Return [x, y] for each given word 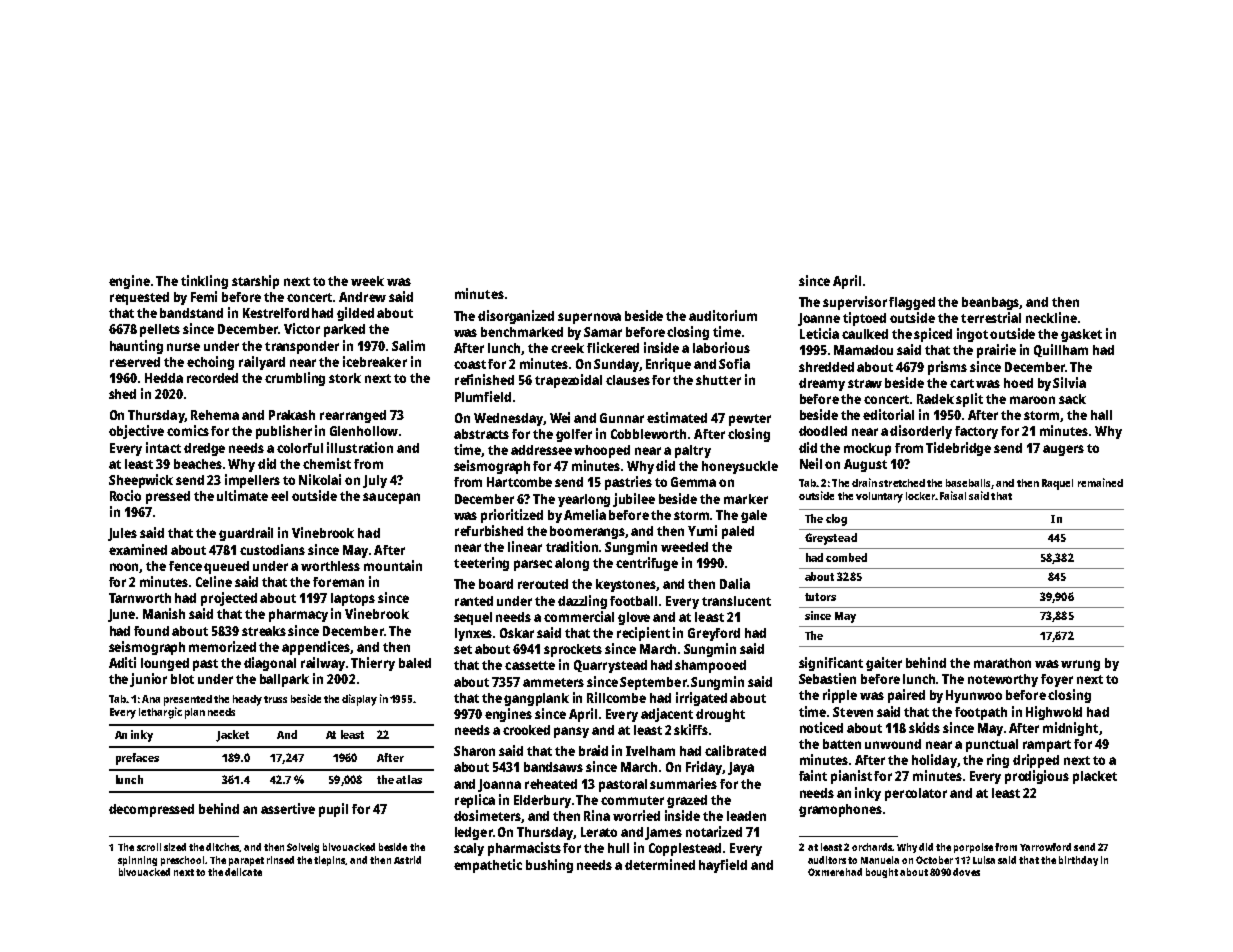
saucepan [391, 498]
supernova [589, 318]
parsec [533, 565]
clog [836, 520]
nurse [183, 347]
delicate [243, 872]
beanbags [991, 303]
